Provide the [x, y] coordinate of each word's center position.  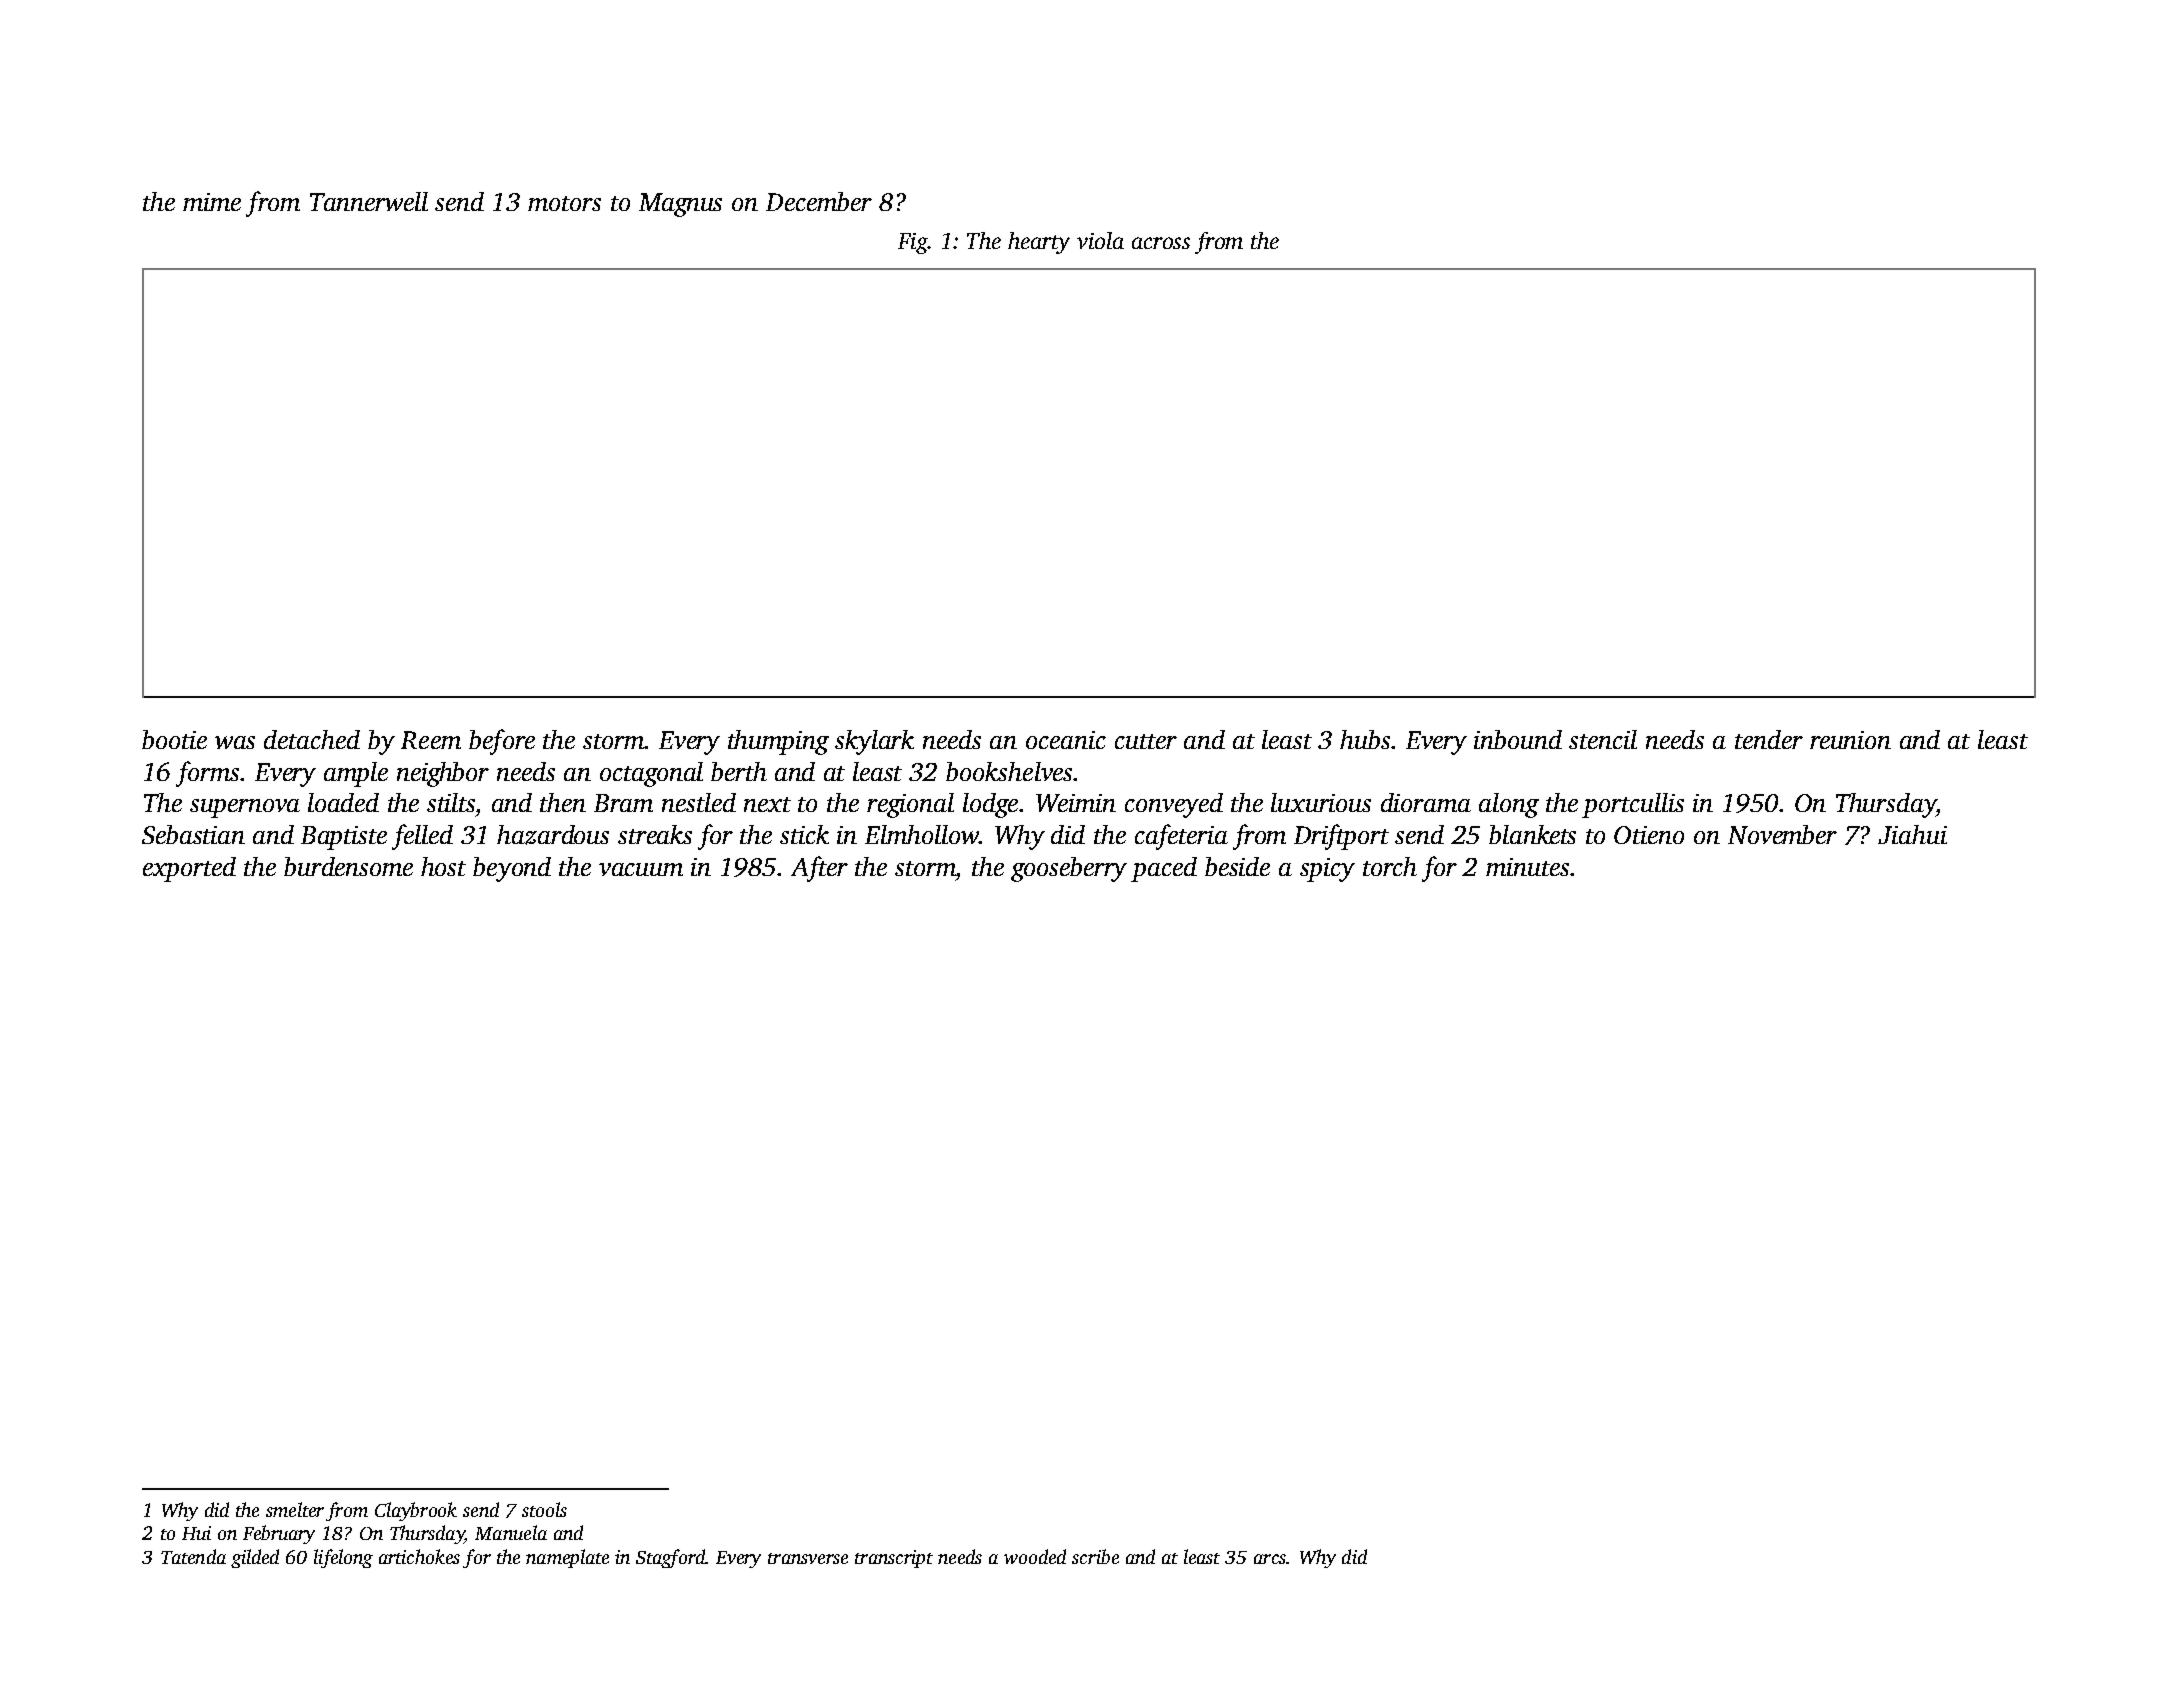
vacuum [641, 869]
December [819, 201]
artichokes [419, 1556]
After [819, 869]
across [1161, 243]
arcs [1270, 1559]
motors [564, 203]
